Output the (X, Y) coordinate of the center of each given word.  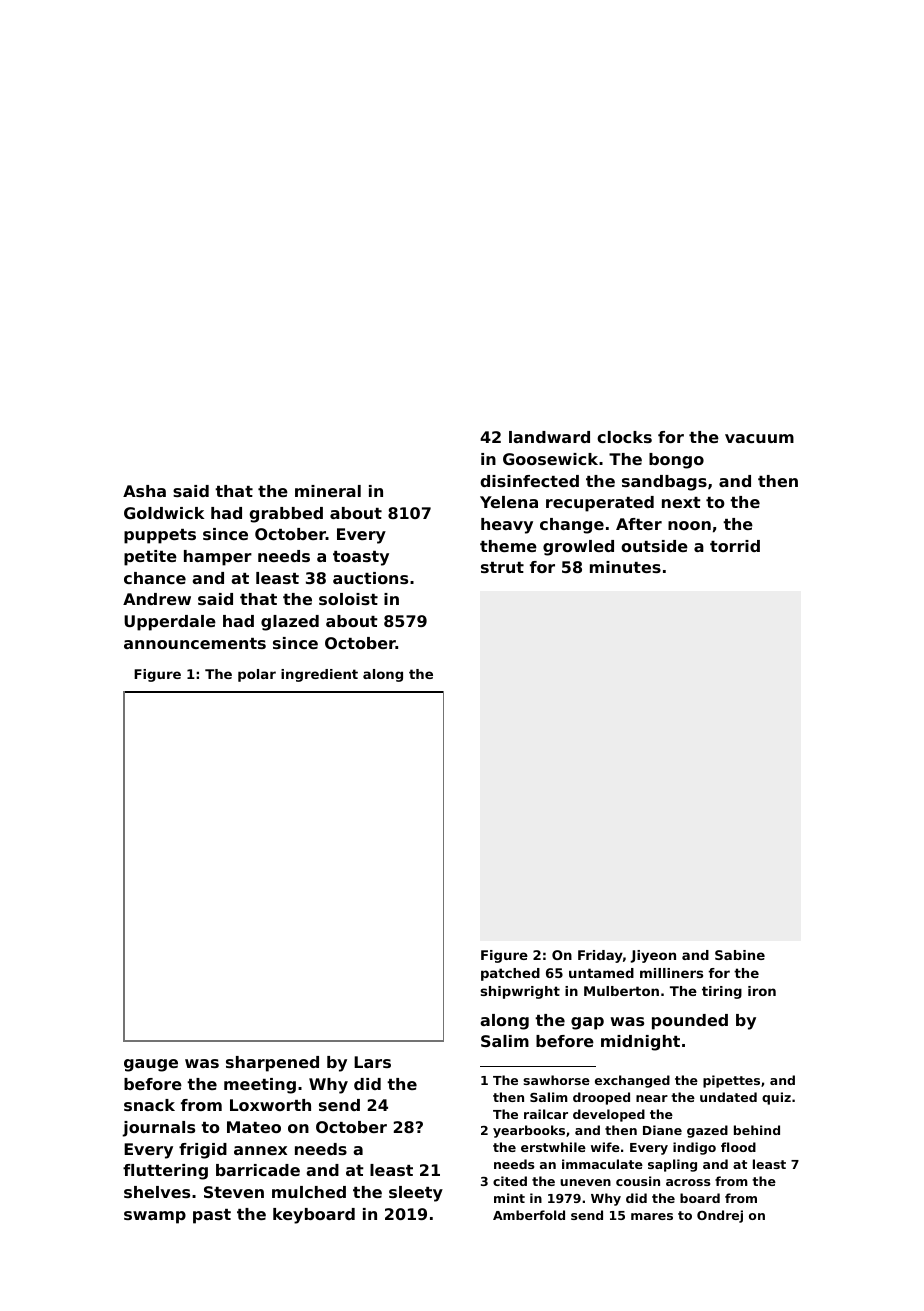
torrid (735, 546)
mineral (328, 491)
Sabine (740, 955)
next (681, 502)
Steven (234, 1192)
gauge (151, 1065)
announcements (195, 643)
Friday (600, 956)
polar (257, 675)
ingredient (319, 675)
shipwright (520, 992)
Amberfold (529, 1215)
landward (549, 437)
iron (762, 991)
